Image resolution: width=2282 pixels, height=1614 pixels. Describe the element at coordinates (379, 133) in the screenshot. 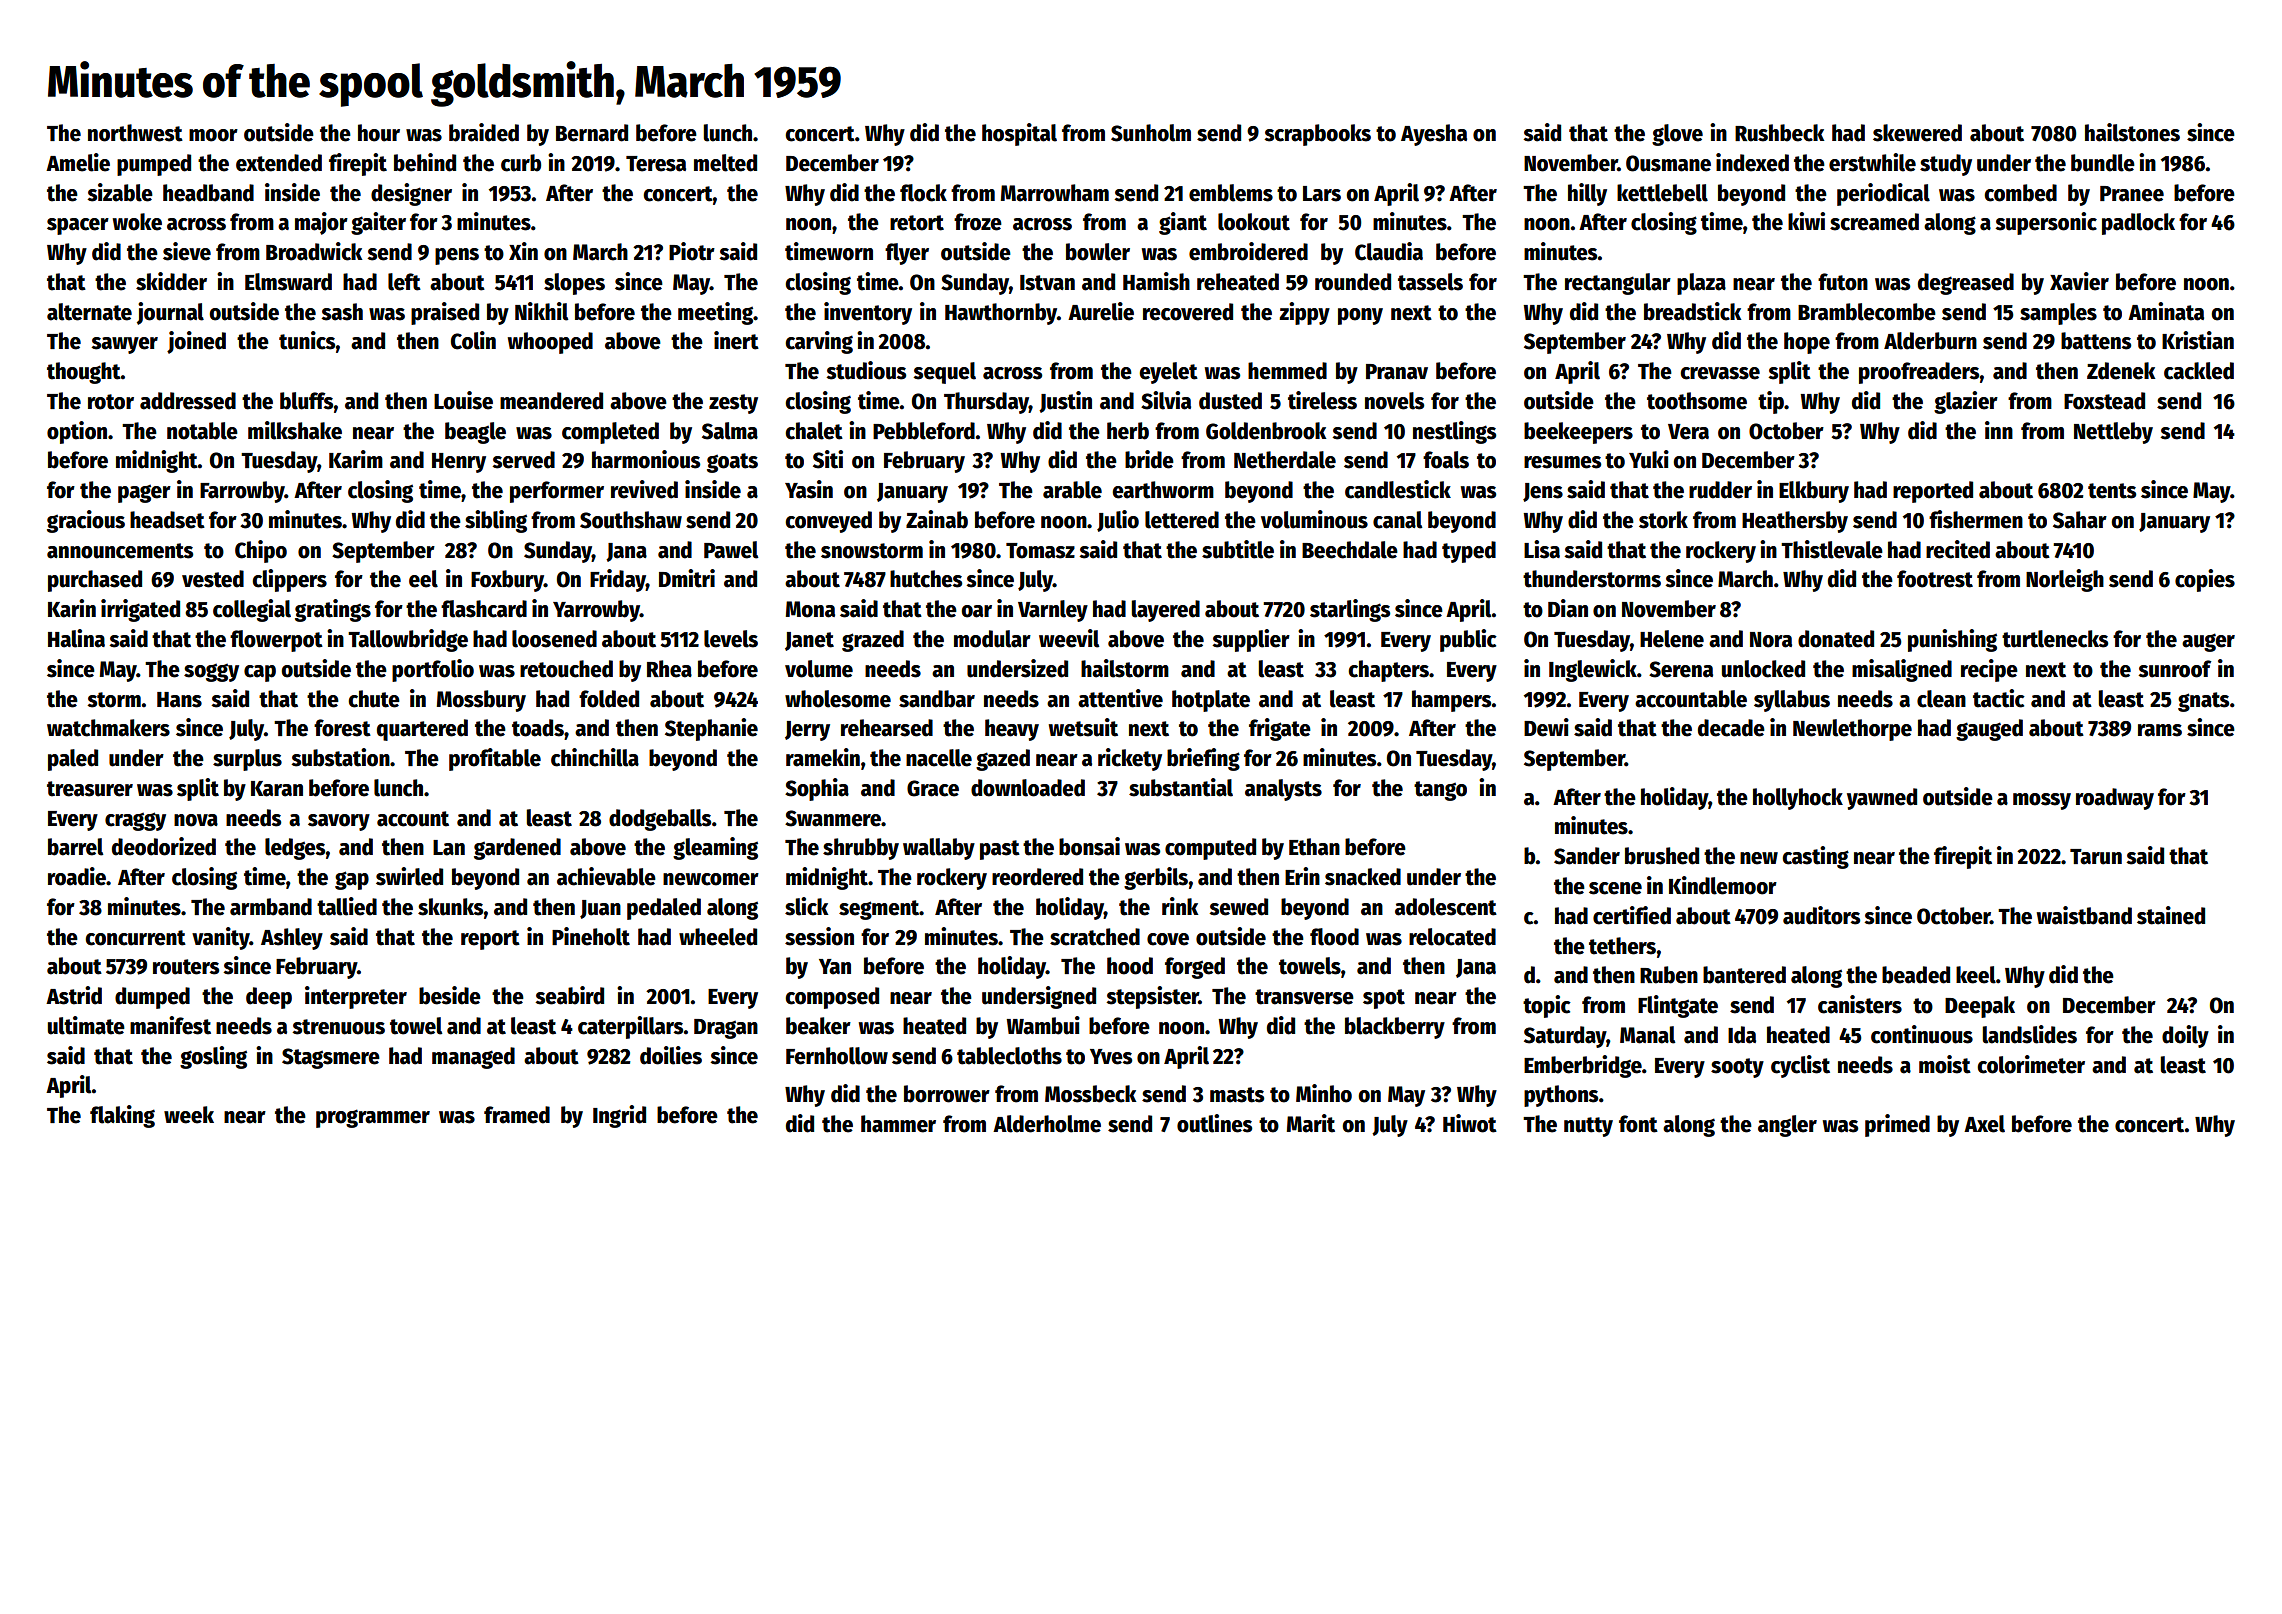

I see `hour` at that location.
